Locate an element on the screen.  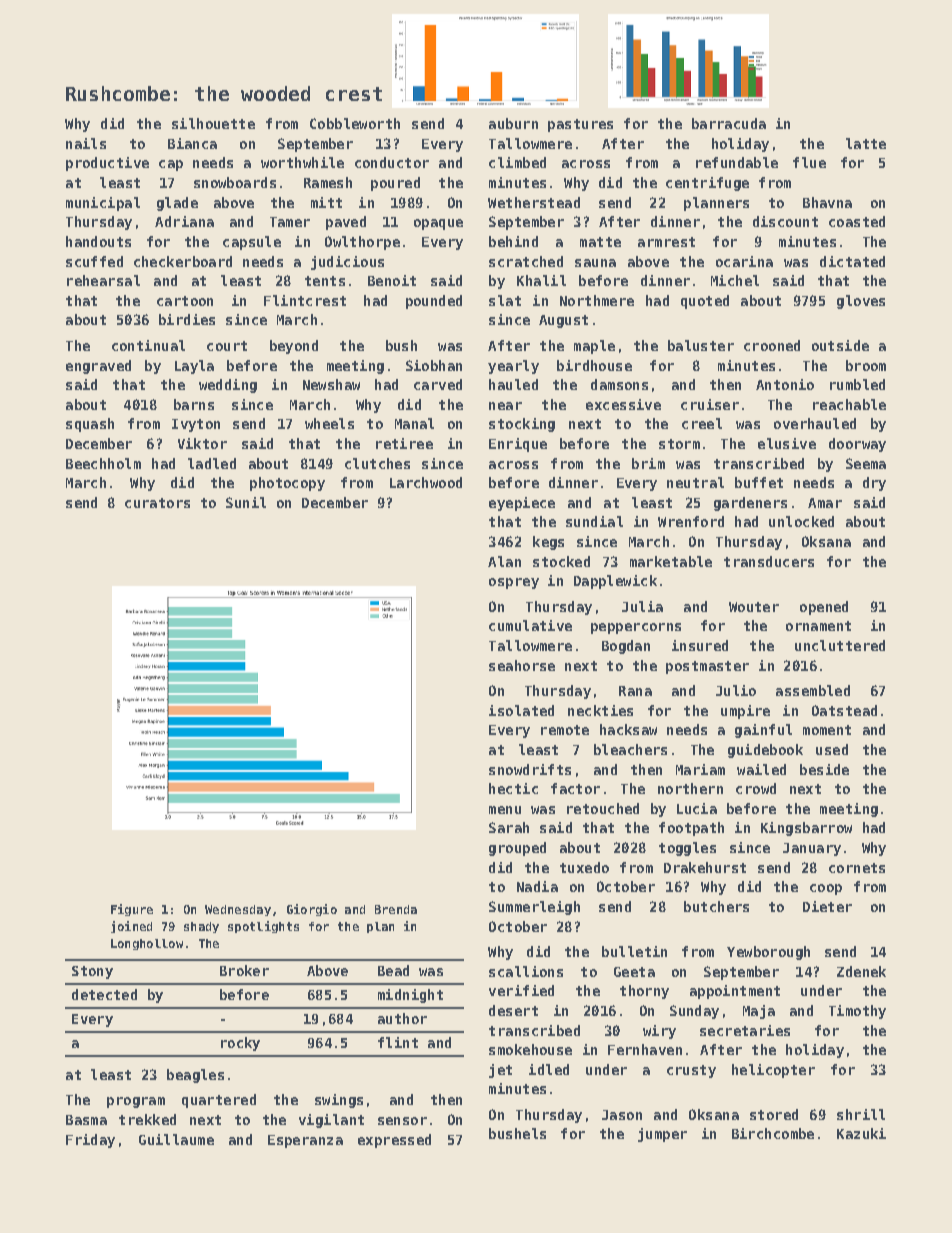
wiry is located at coordinates (659, 1032).
